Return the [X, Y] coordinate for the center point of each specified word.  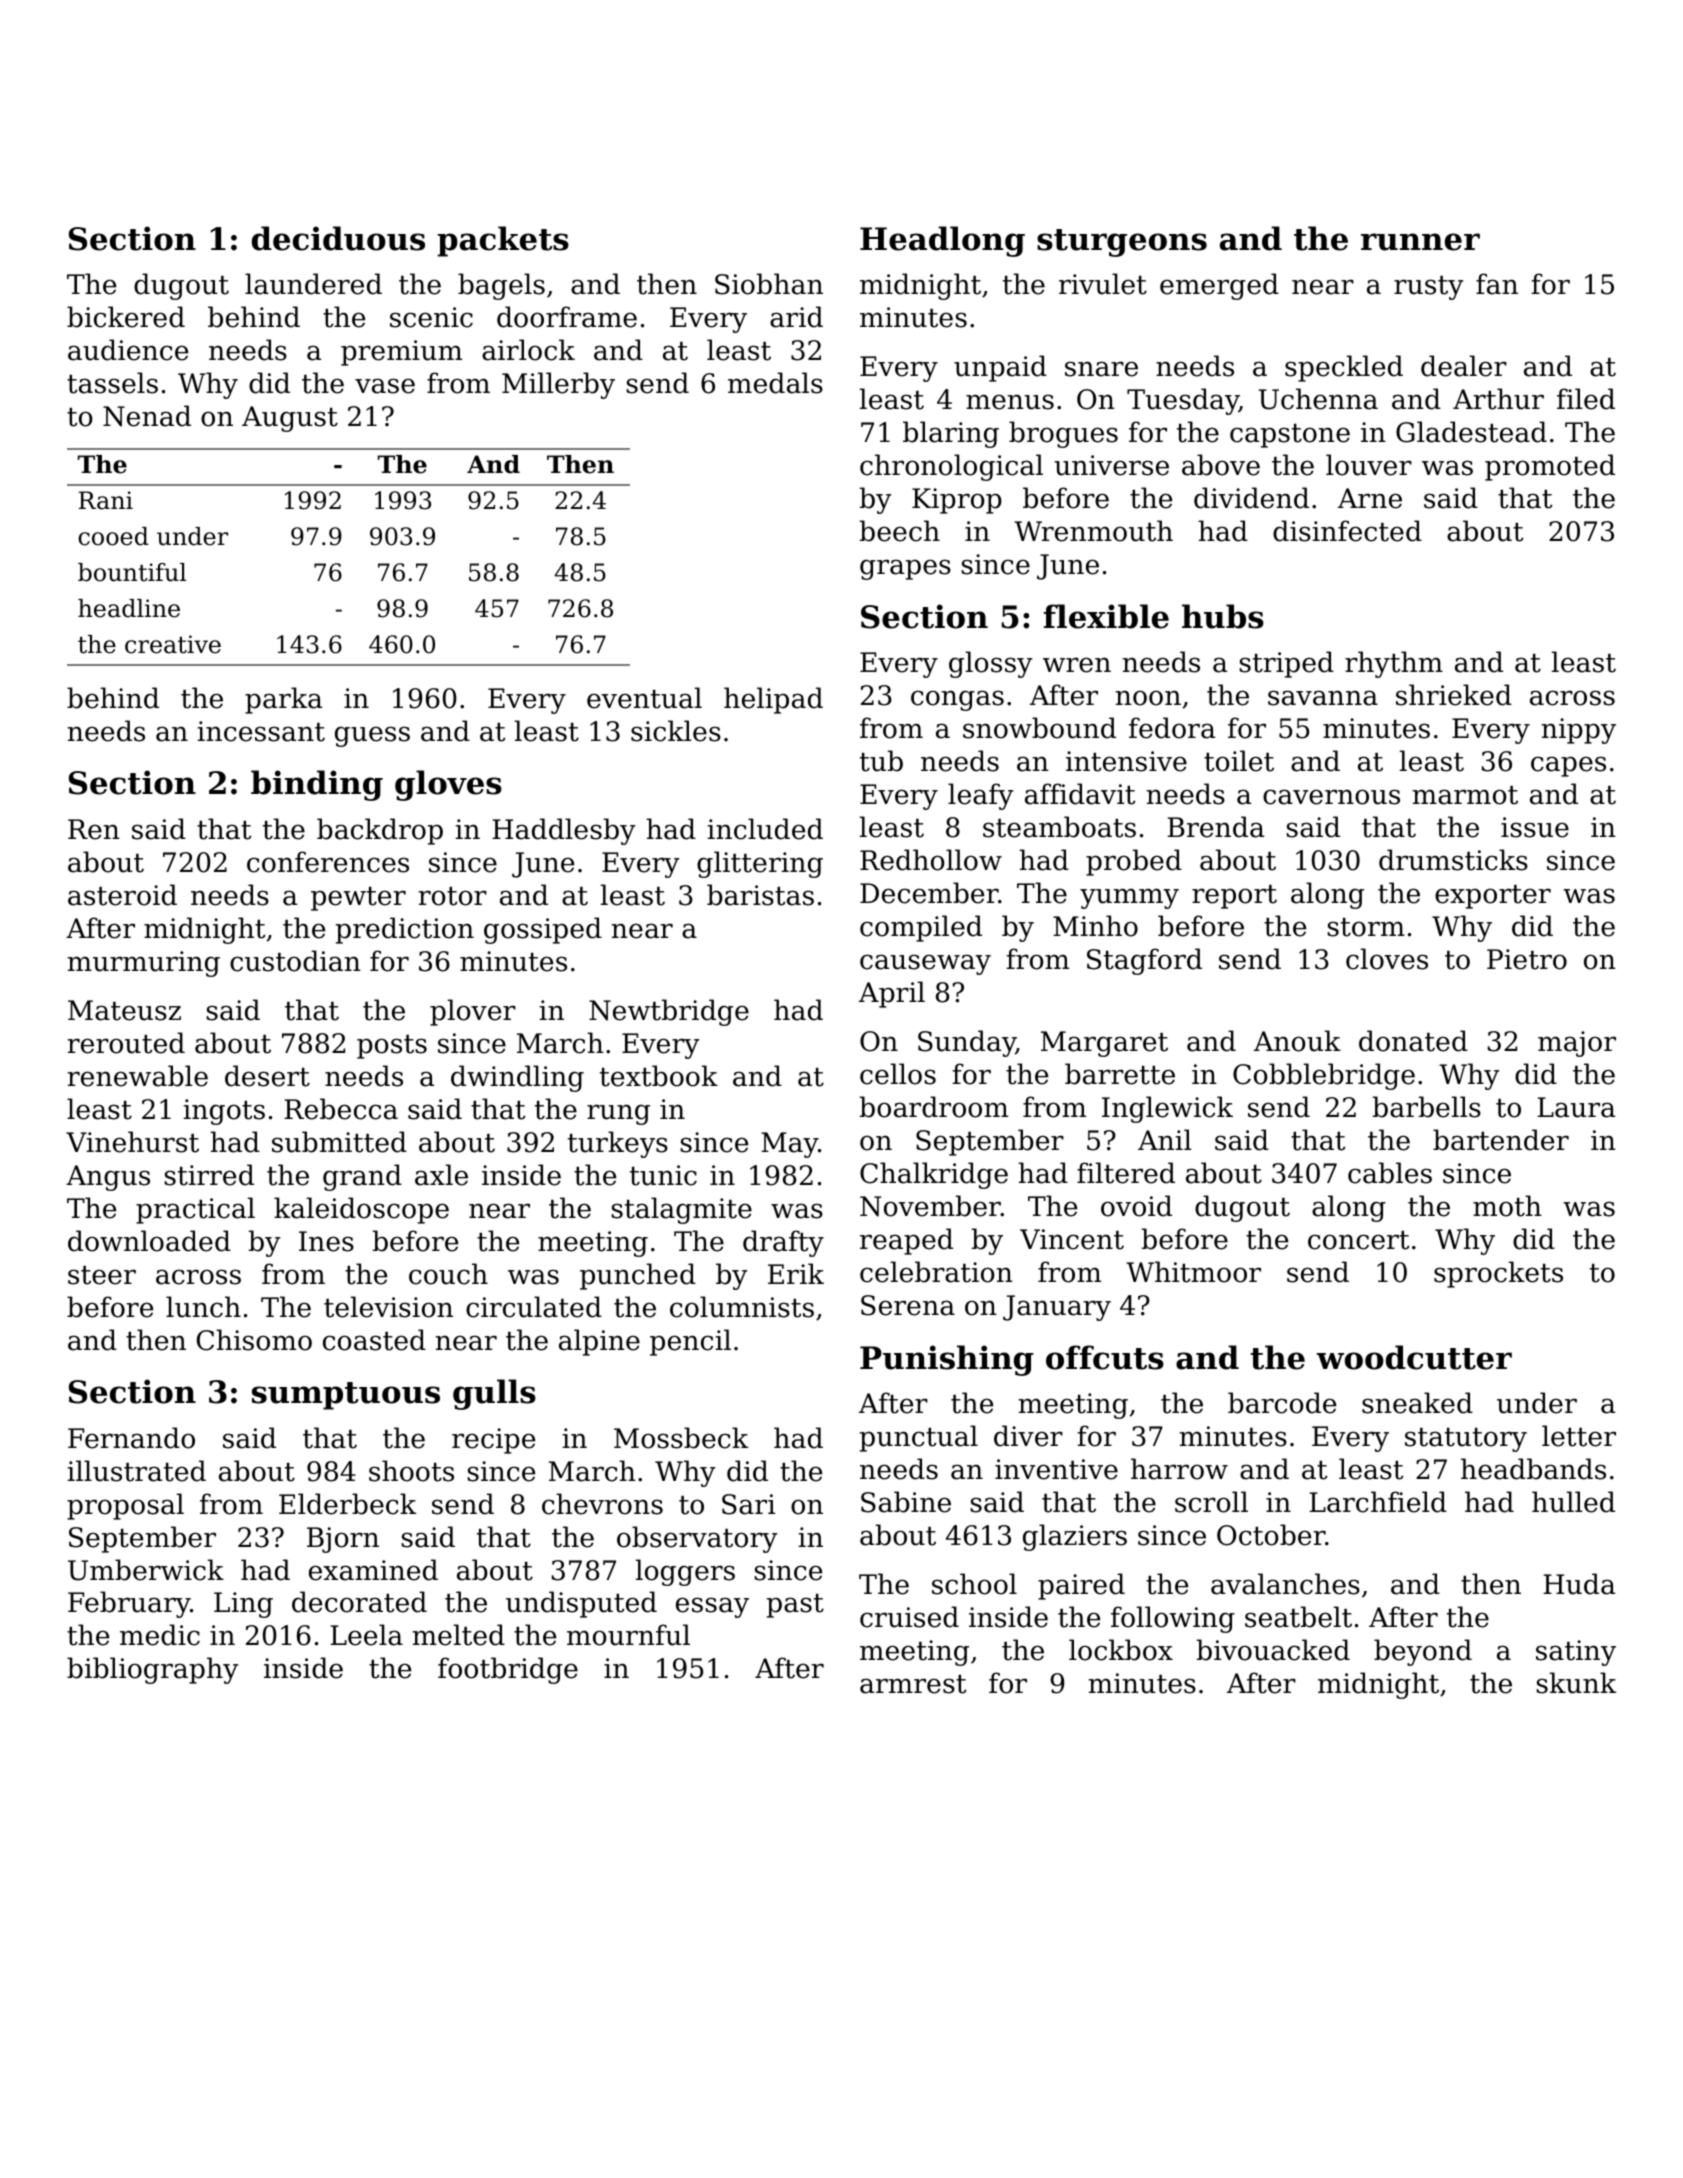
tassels [112, 383]
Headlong [942, 241]
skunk [1576, 1683]
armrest [913, 1684]
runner [1420, 242]
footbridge [508, 1670]
